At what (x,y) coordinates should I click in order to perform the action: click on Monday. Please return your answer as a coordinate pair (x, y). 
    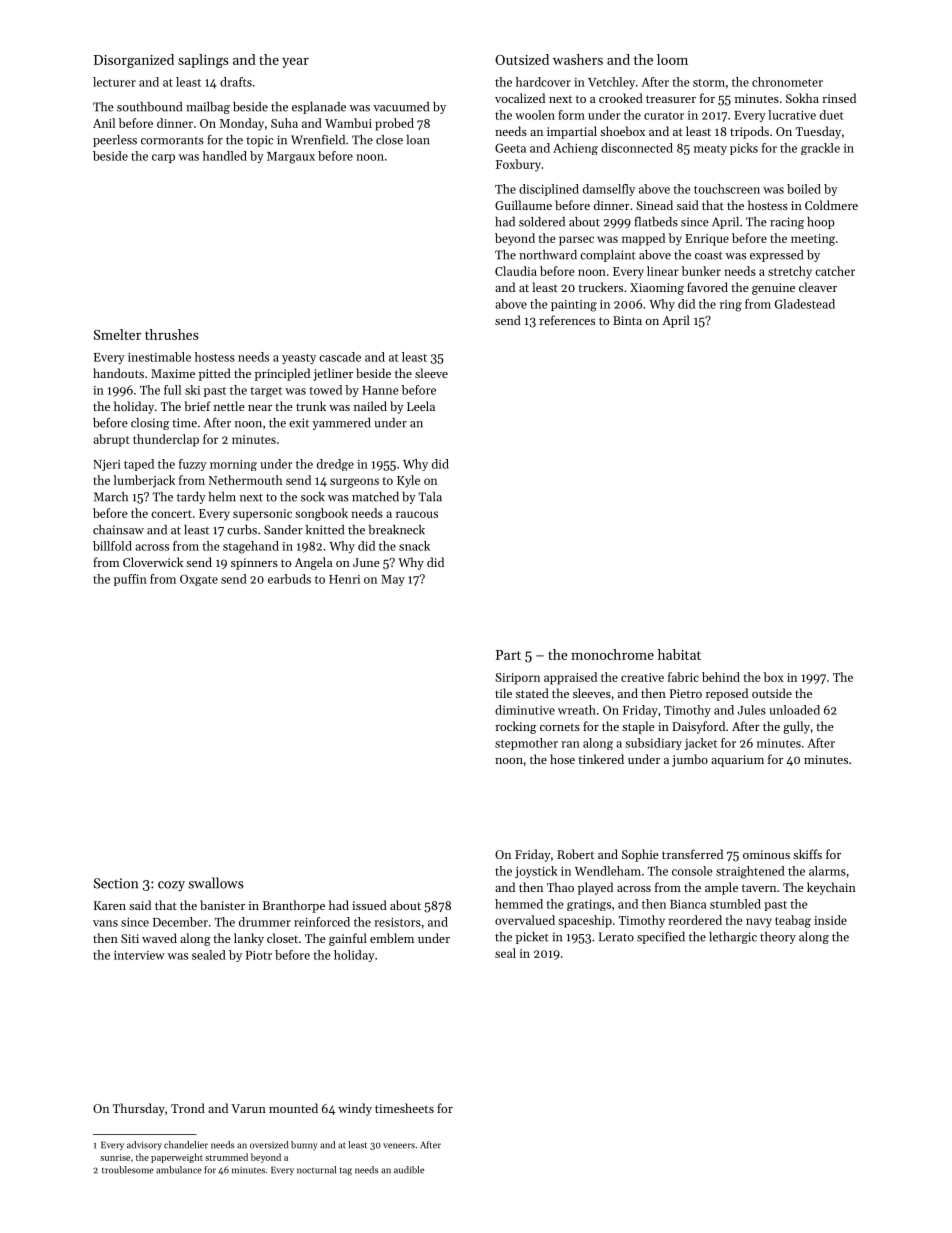
    Looking at the image, I should click on (242, 124).
